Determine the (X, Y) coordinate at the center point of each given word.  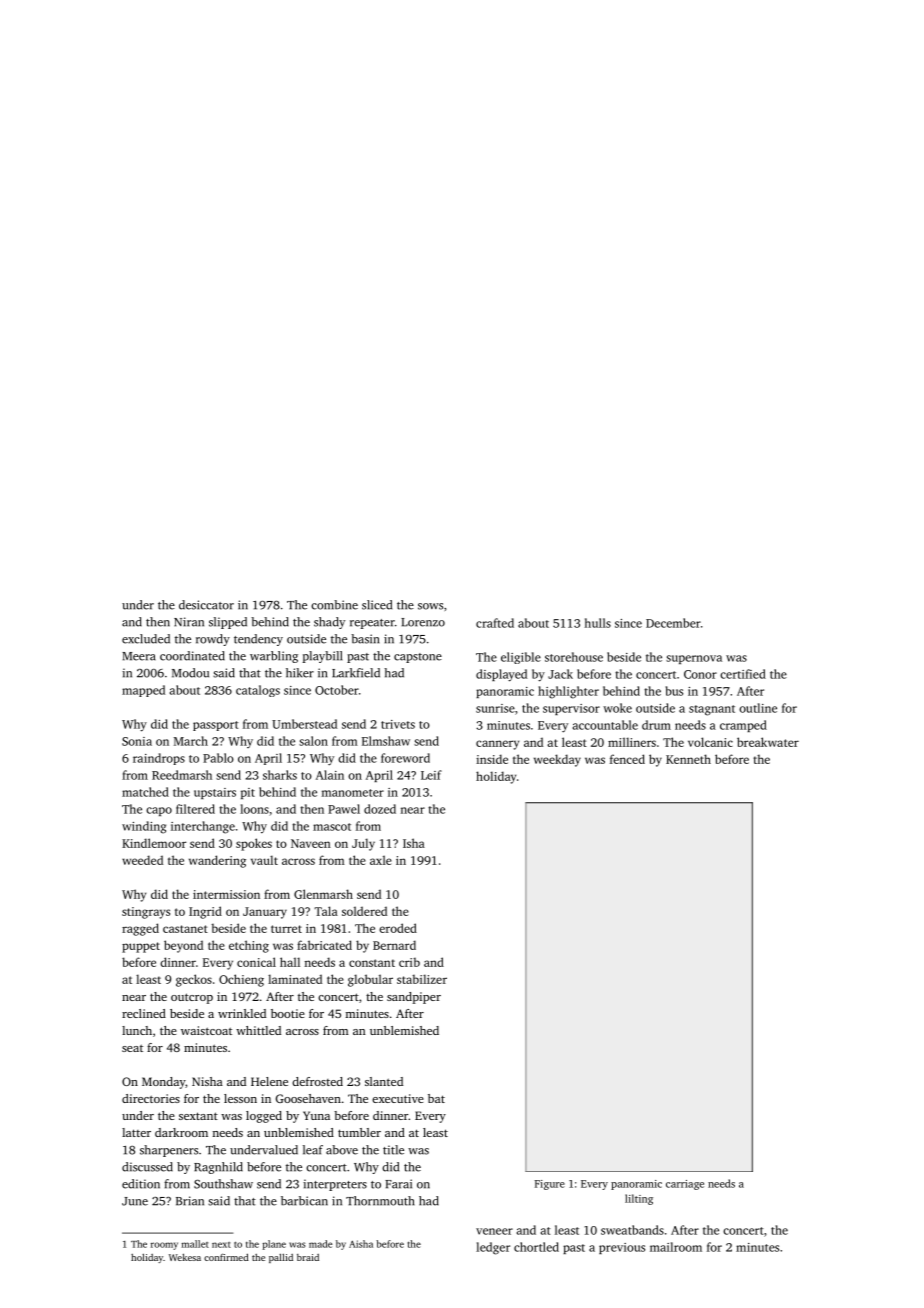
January (265, 913)
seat (132, 1048)
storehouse (574, 657)
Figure (550, 1185)
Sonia (137, 741)
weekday (557, 760)
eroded (398, 928)
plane (274, 1245)
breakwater (768, 742)
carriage (685, 1185)
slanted (384, 1081)
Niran (189, 622)
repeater (372, 624)
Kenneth (688, 759)
